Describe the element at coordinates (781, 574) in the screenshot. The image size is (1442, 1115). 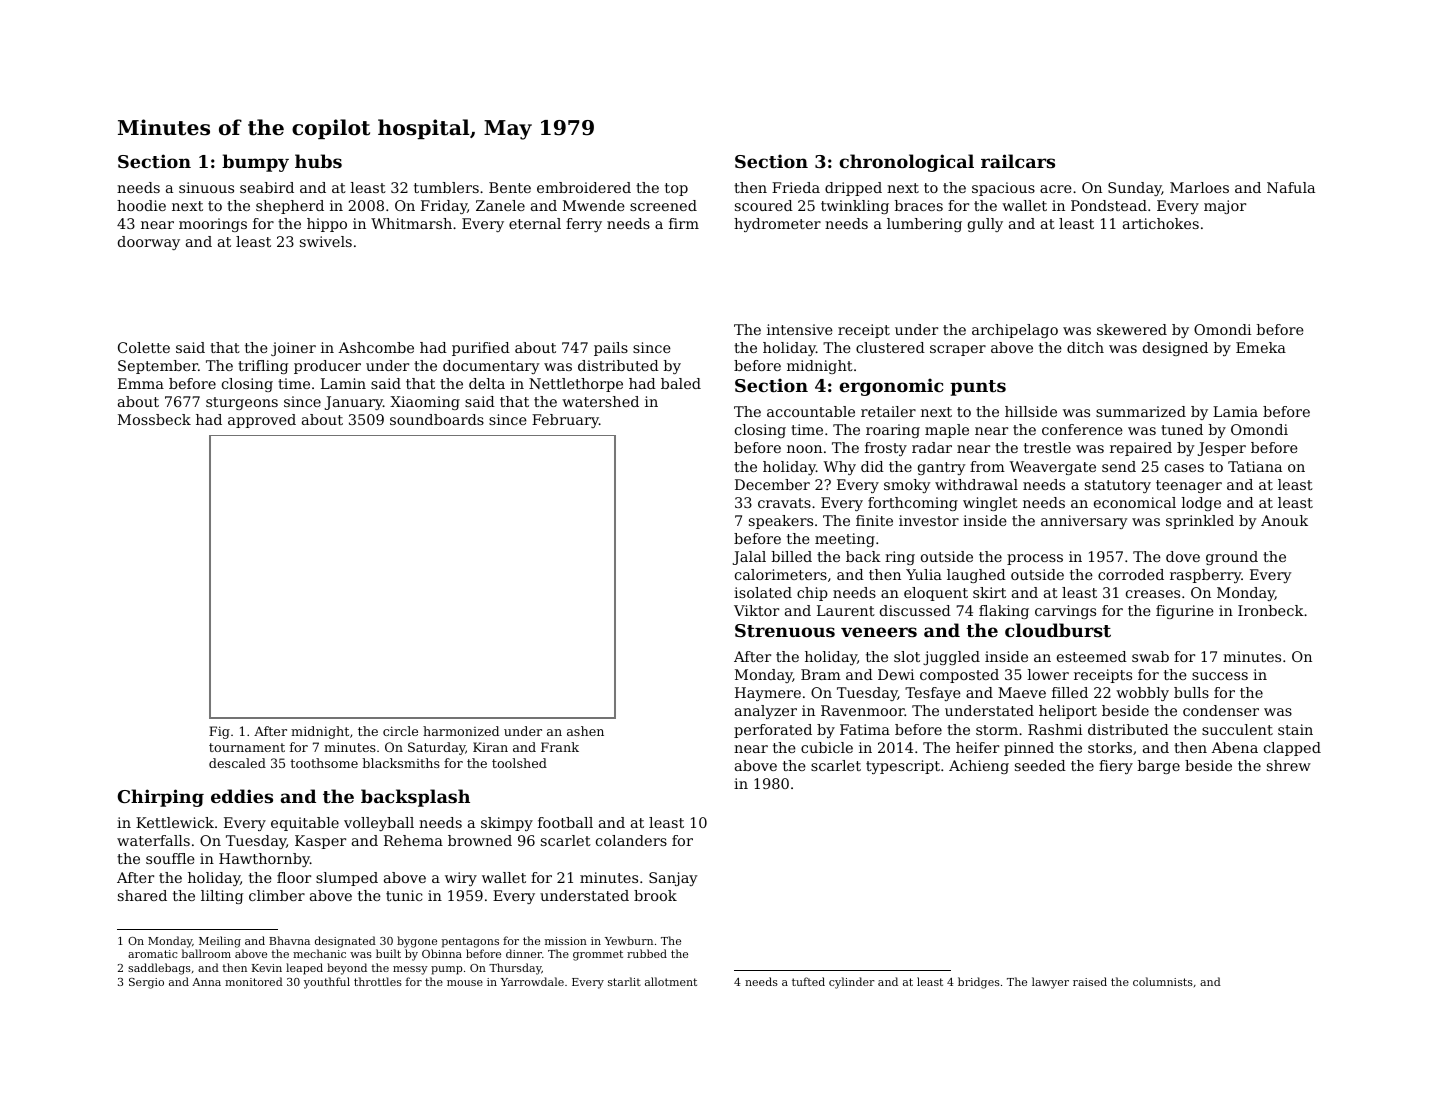
I see `calorimeters` at that location.
